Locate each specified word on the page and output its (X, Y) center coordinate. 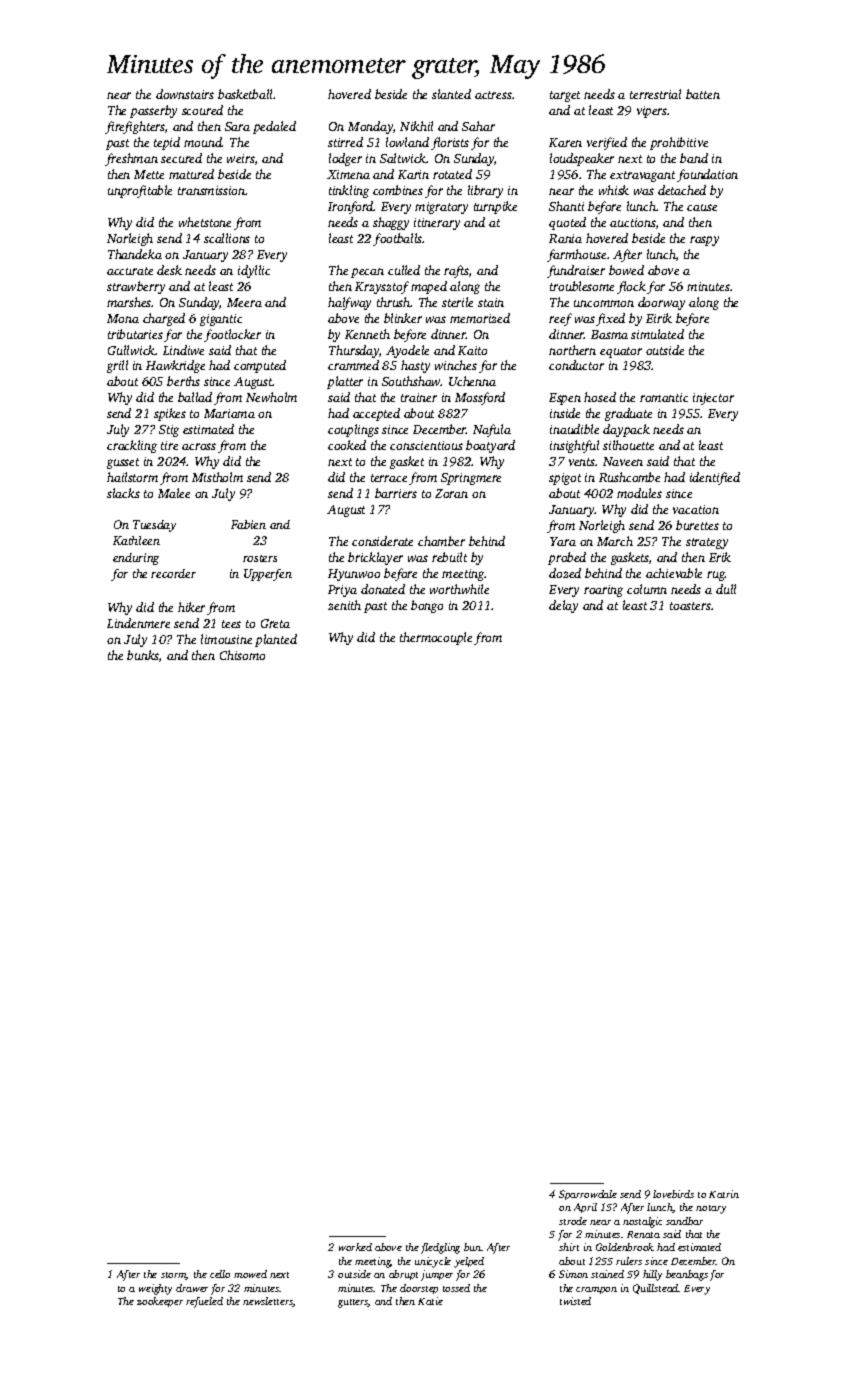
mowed (250, 1274)
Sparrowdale (588, 1195)
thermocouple (436, 638)
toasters (690, 606)
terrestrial (655, 94)
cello (220, 1274)
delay (563, 606)
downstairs (185, 94)
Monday (370, 127)
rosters (260, 558)
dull (726, 589)
